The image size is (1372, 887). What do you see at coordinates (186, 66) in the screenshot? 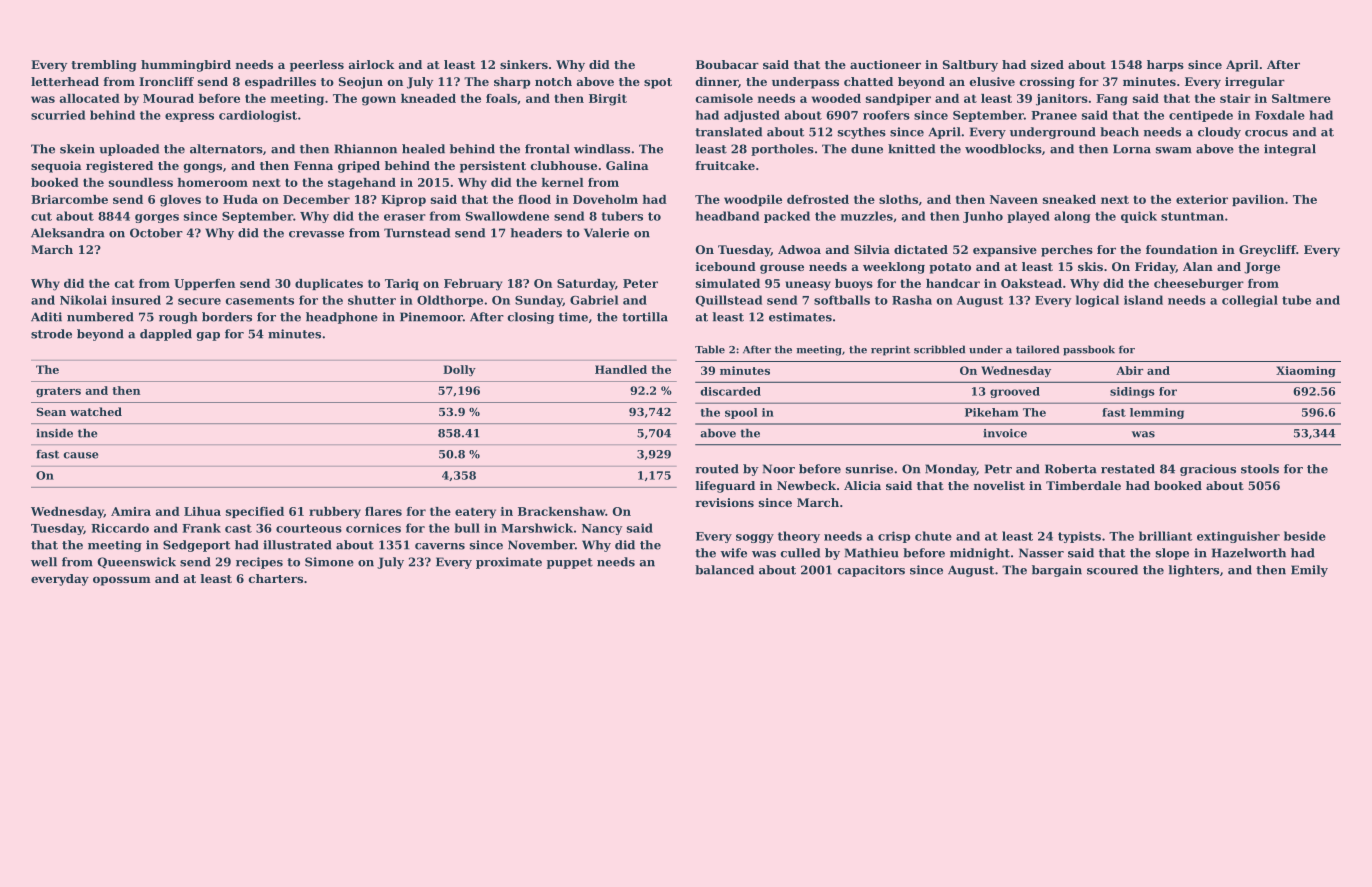
I see `hummingbird` at bounding box center [186, 66].
